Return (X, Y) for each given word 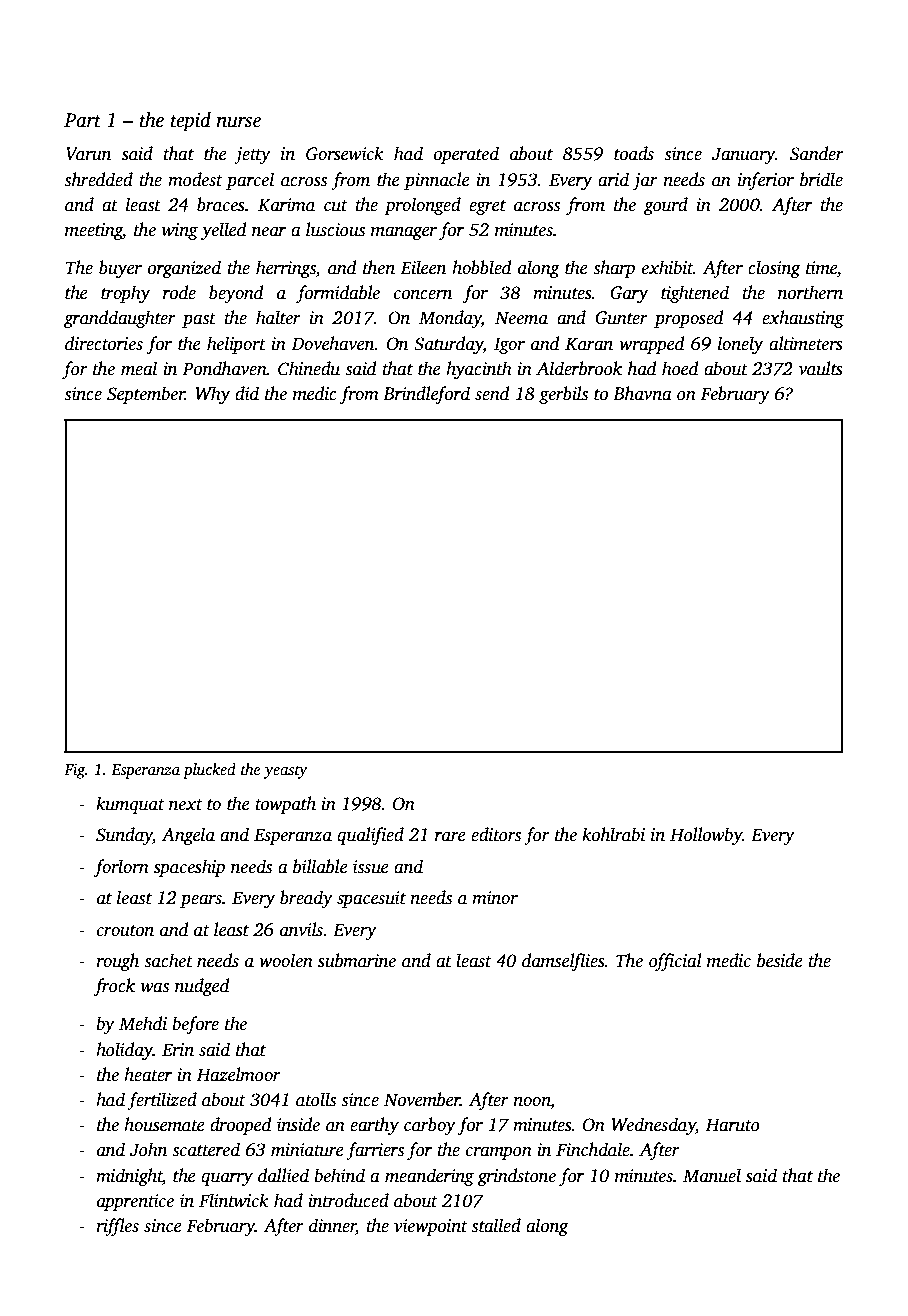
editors (496, 834)
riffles (117, 1227)
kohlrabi (613, 834)
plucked (209, 771)
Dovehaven (333, 343)
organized (184, 269)
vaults (821, 368)
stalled (496, 1225)
